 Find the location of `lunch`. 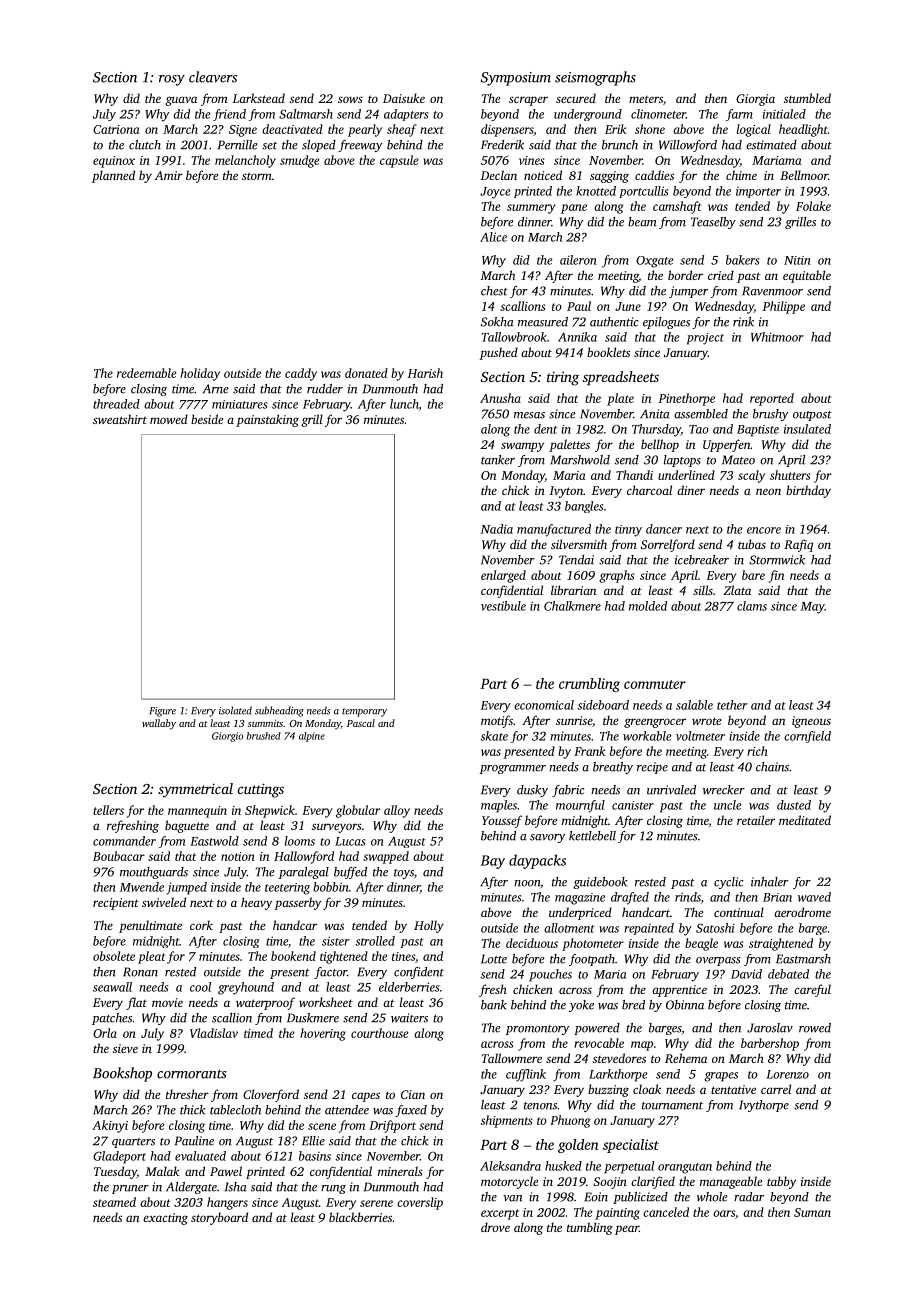

lunch is located at coordinates (404, 405).
